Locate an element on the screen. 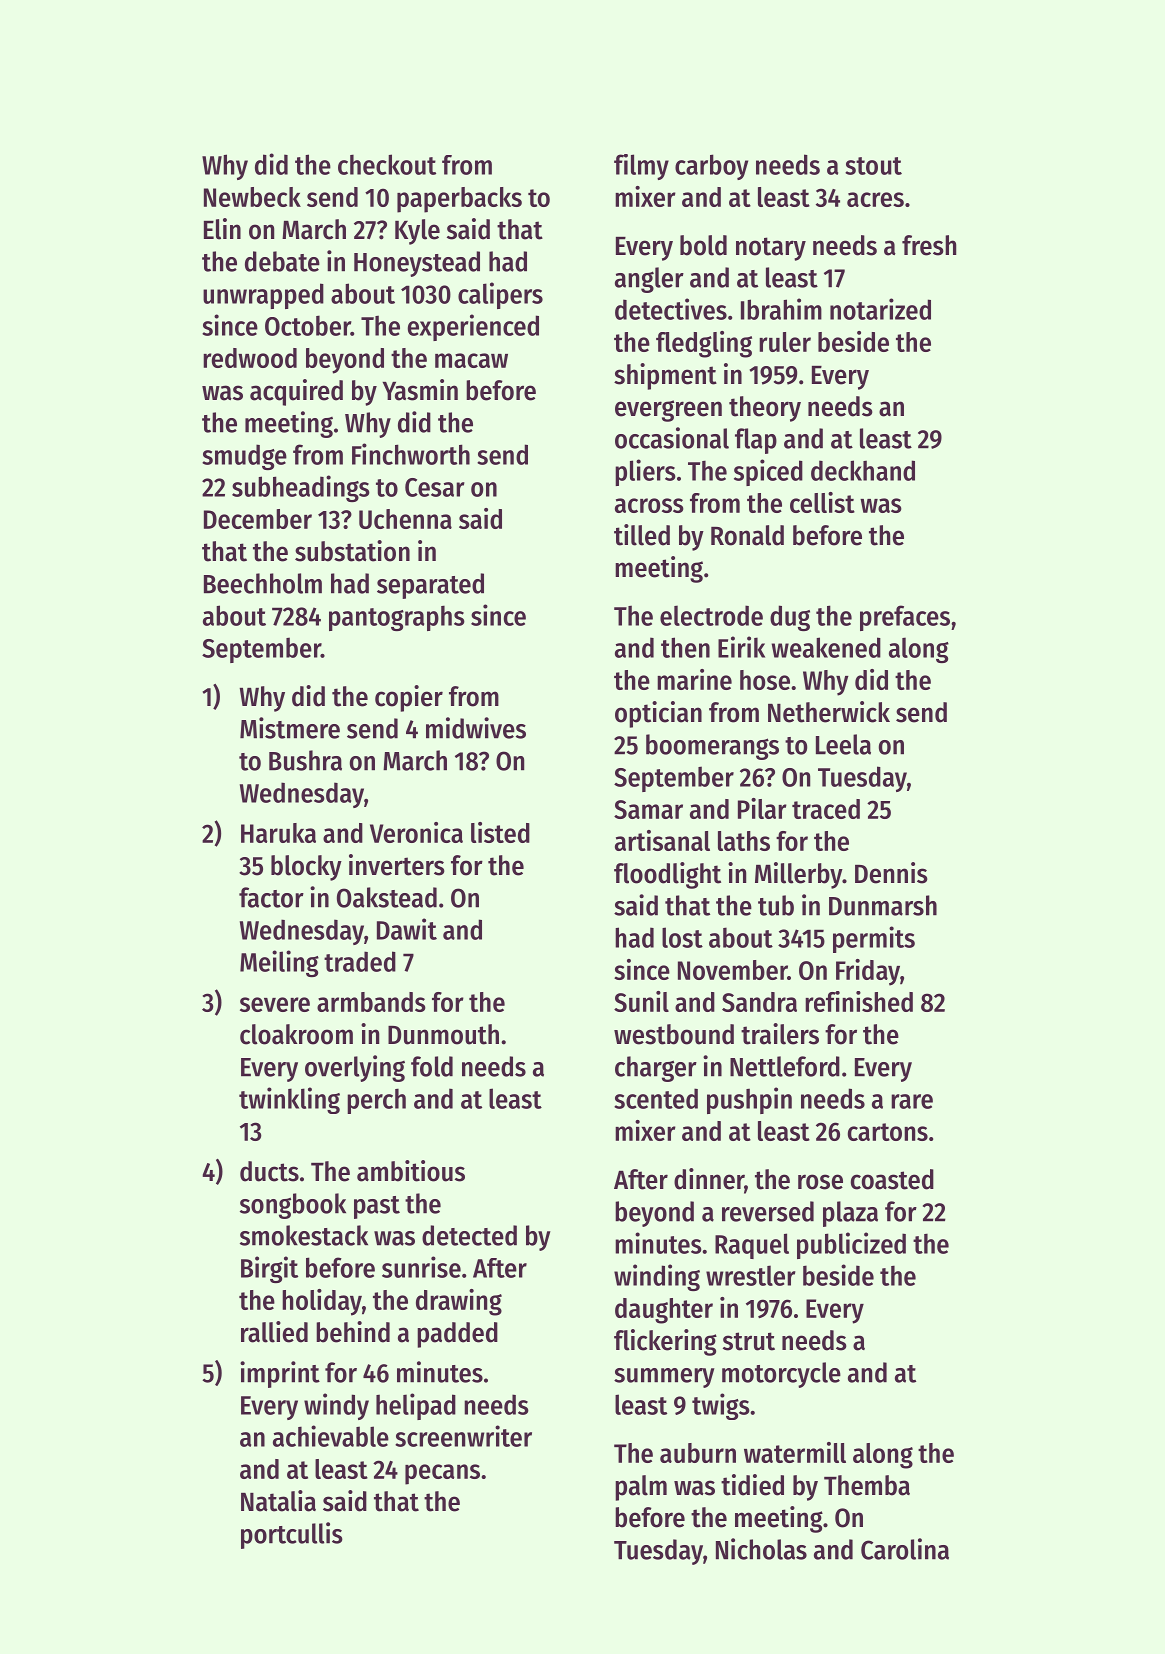 The width and height of the screenshot is (1165, 1654). publicized is located at coordinates (851, 1245).
